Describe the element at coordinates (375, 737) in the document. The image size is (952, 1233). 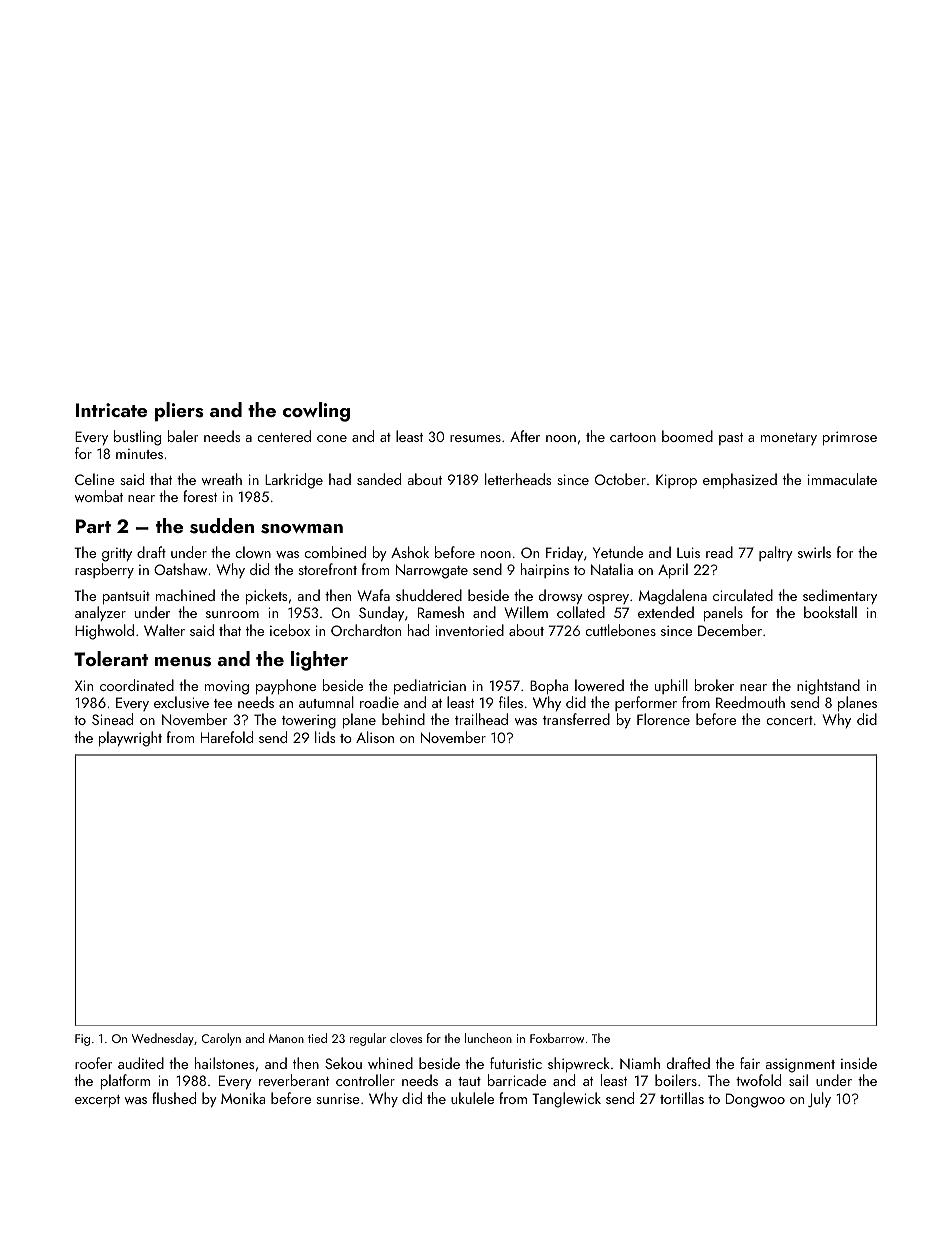
I see `Alison` at that location.
